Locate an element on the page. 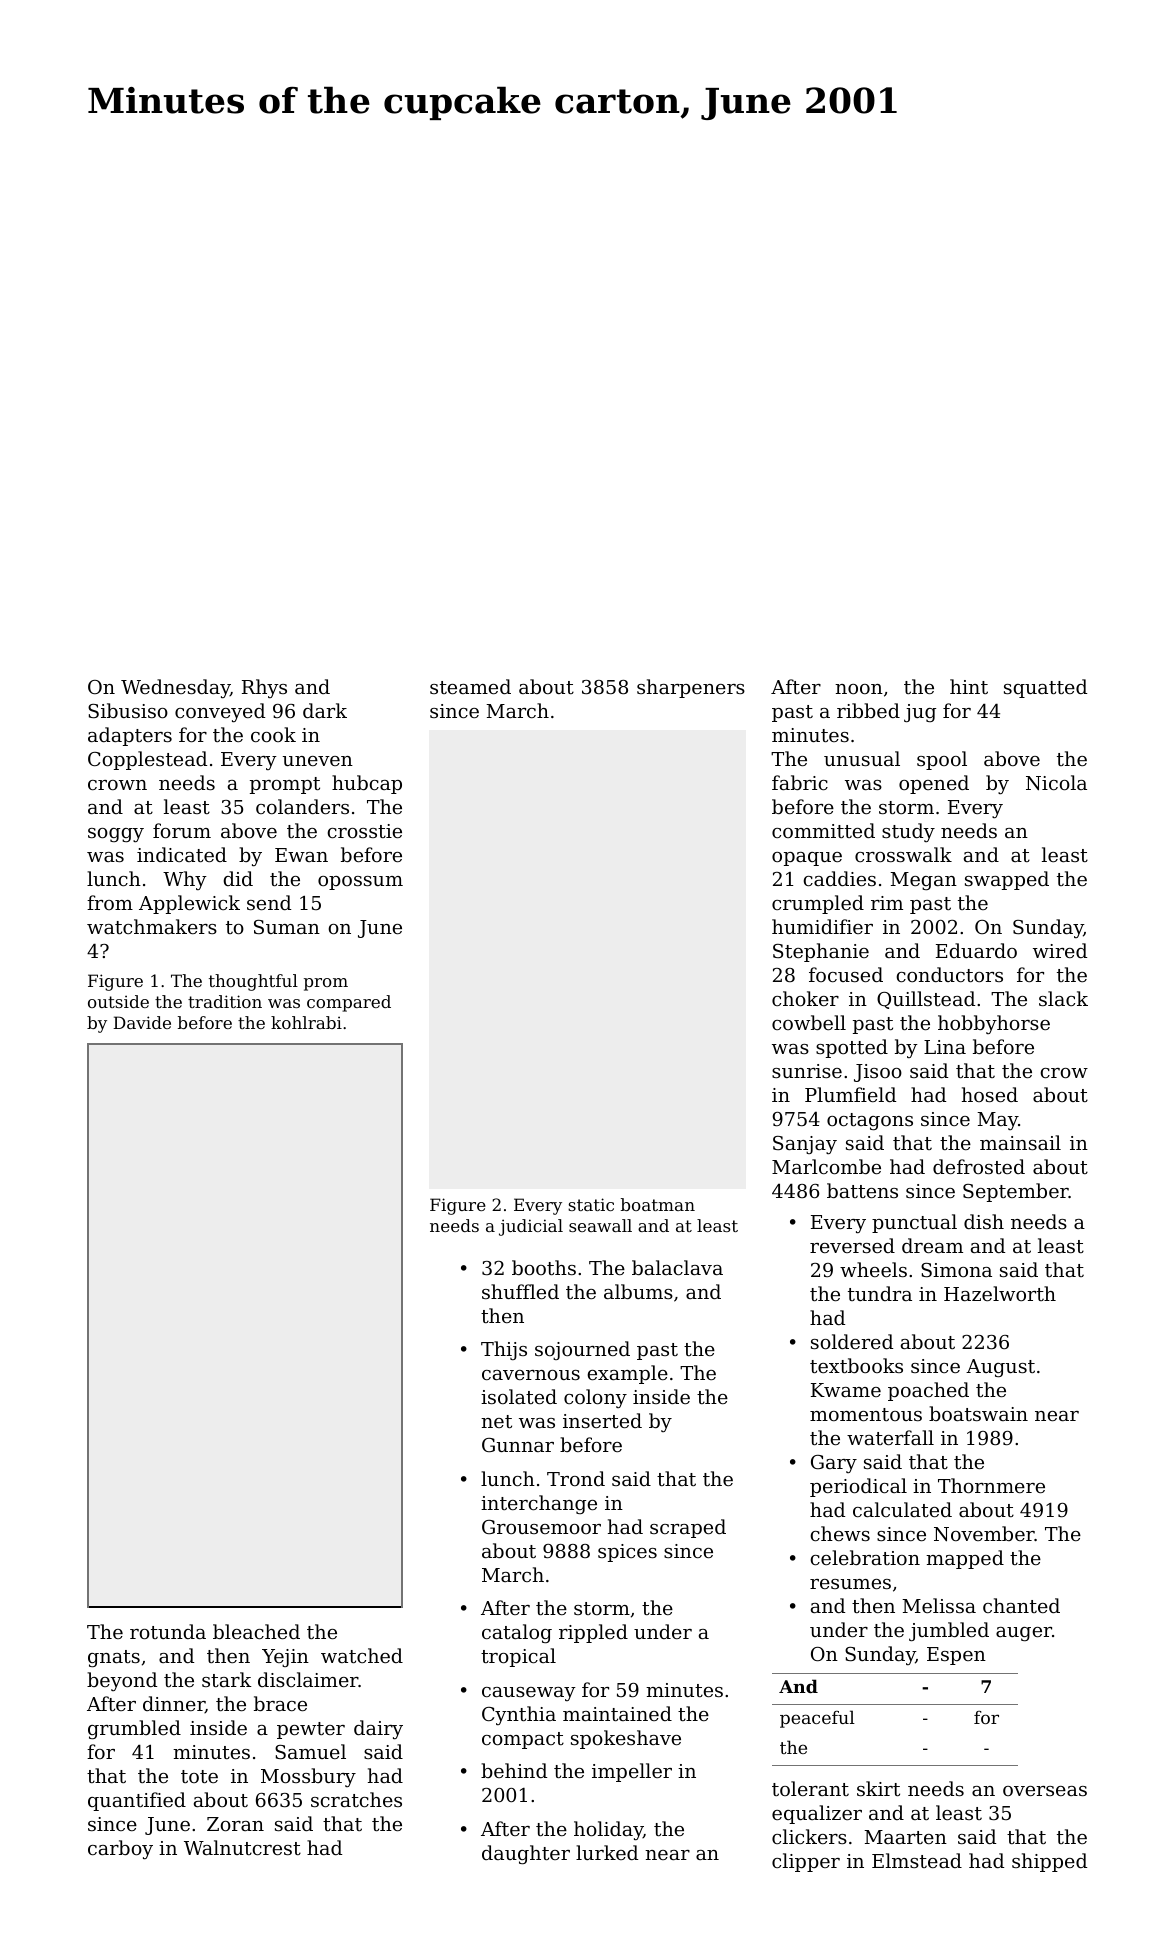 This document has width=1175, height=1935. watchmakers is located at coordinates (152, 926).
